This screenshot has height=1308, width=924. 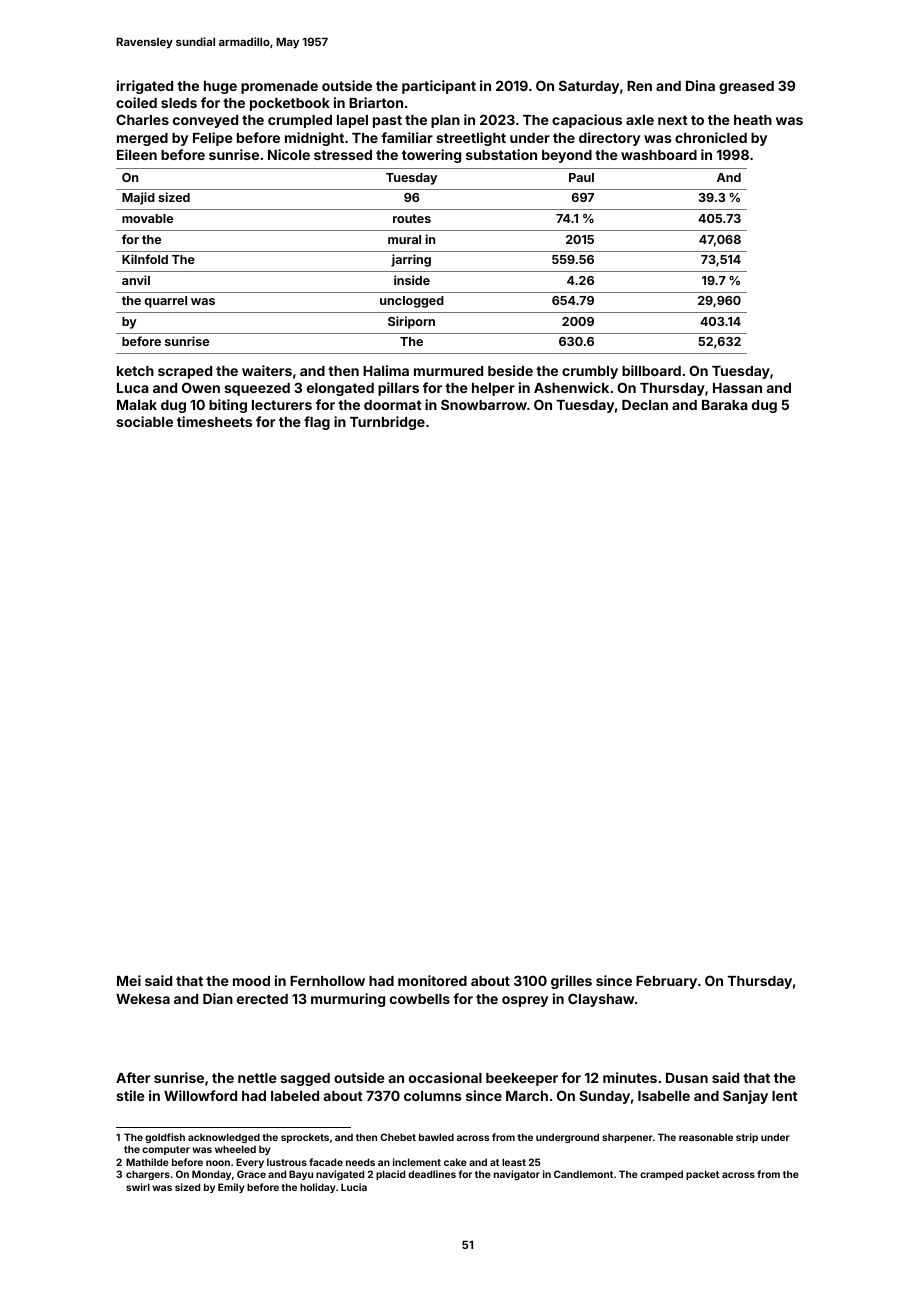 What do you see at coordinates (525, 1001) in the screenshot?
I see `osprey` at bounding box center [525, 1001].
